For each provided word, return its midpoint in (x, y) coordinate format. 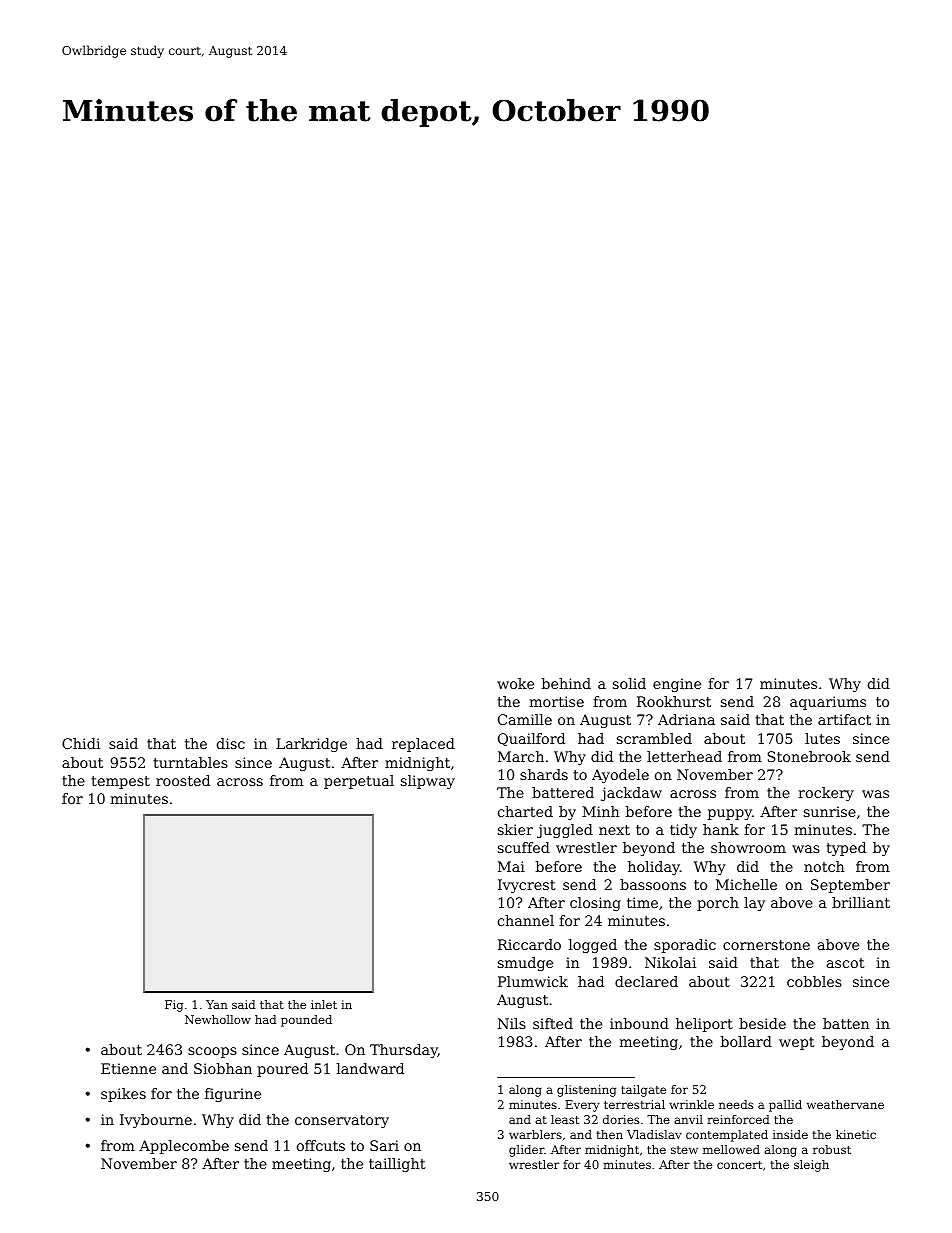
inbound (639, 1023)
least (565, 1119)
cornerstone (766, 945)
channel (526, 920)
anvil (688, 1119)
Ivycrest (527, 886)
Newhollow (218, 1019)
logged (593, 946)
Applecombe (184, 1147)
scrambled (654, 738)
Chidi (81, 743)
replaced (423, 745)
